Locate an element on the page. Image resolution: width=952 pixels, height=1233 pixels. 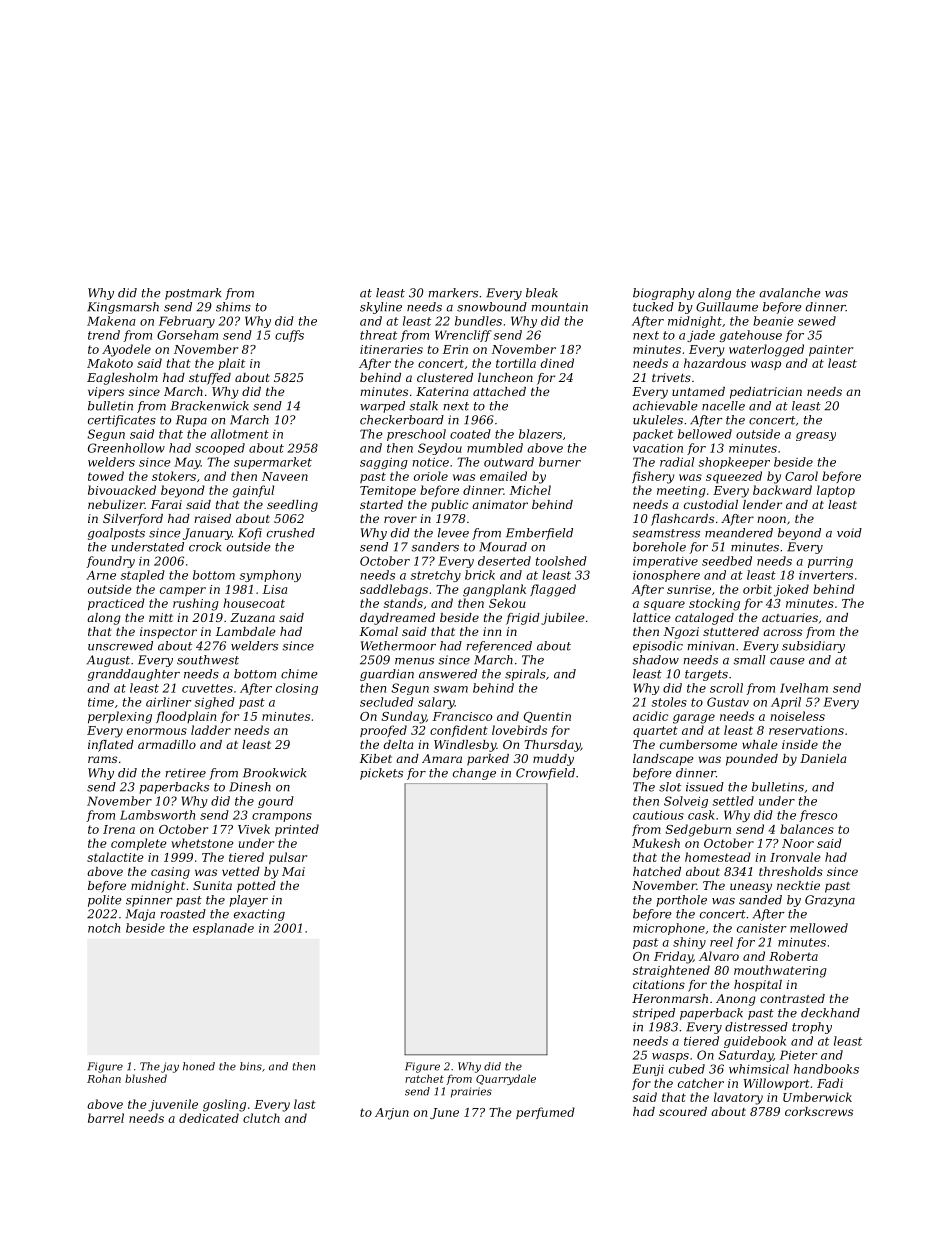
exacting is located at coordinates (259, 915).
